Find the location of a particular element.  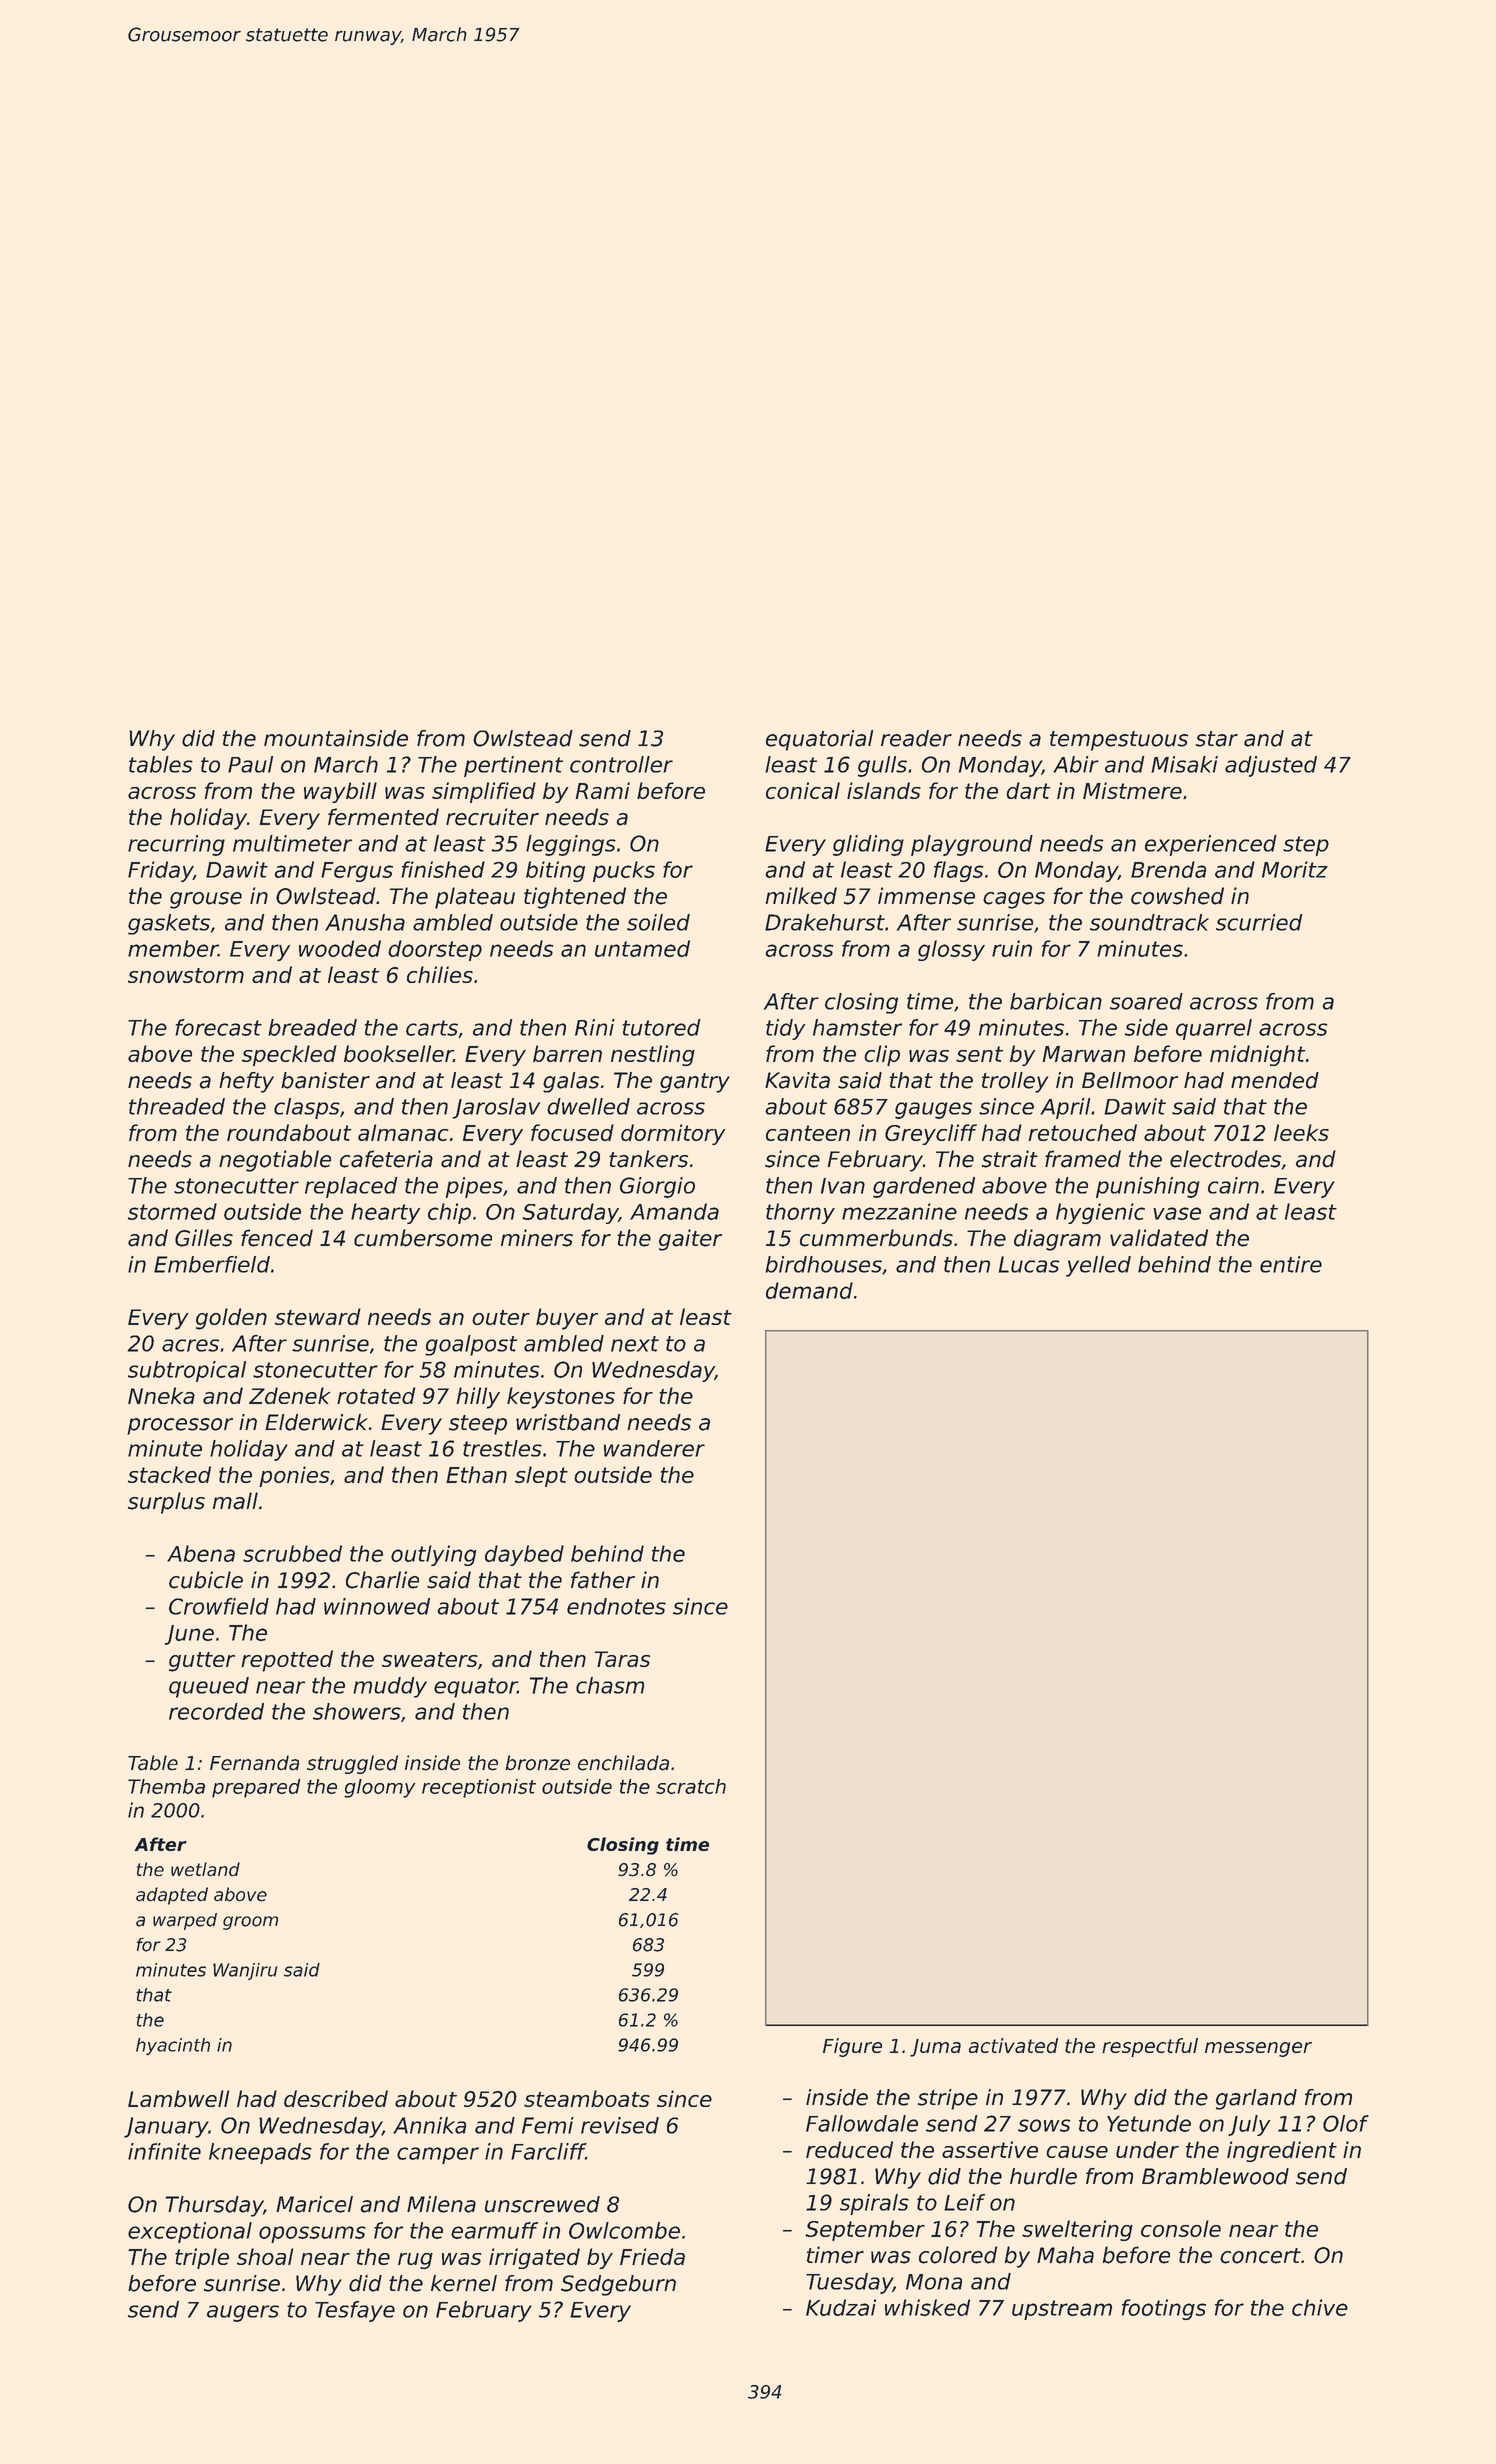

gaskets is located at coordinates (169, 924).
